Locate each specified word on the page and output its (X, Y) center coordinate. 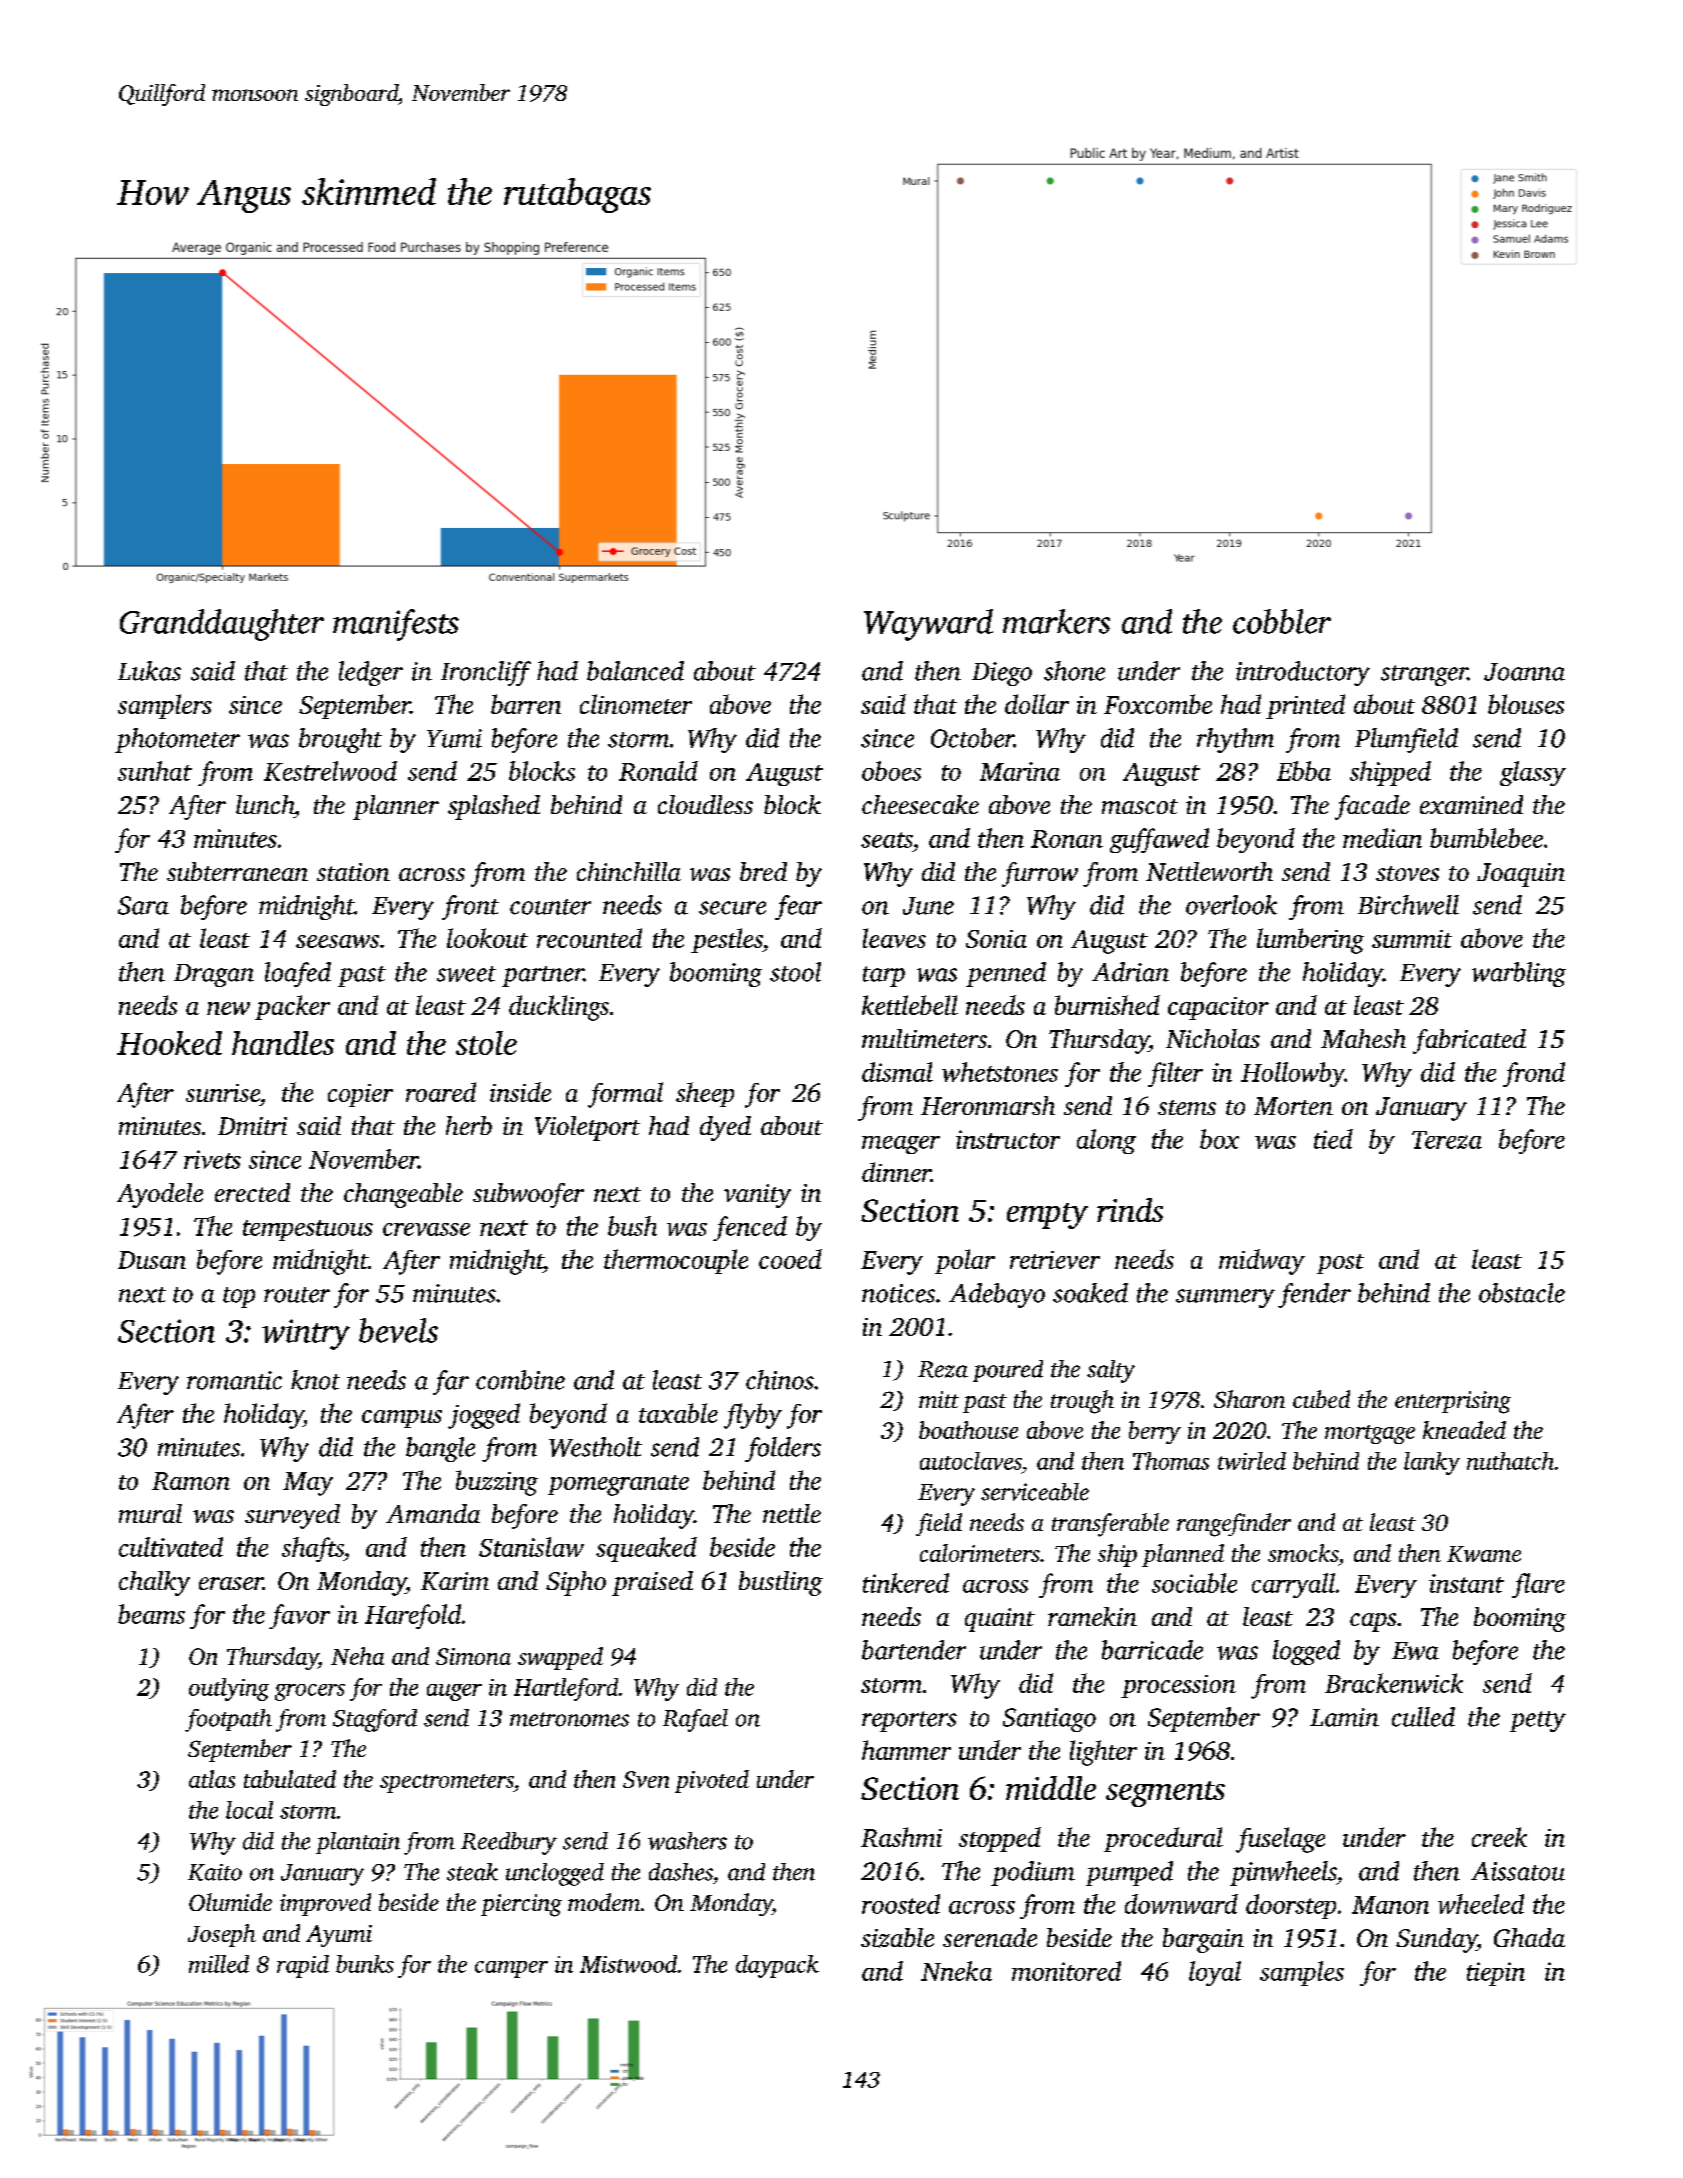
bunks (365, 1964)
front (470, 907)
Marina (1020, 771)
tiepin (1496, 1974)
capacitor (1218, 1008)
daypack (777, 1966)
